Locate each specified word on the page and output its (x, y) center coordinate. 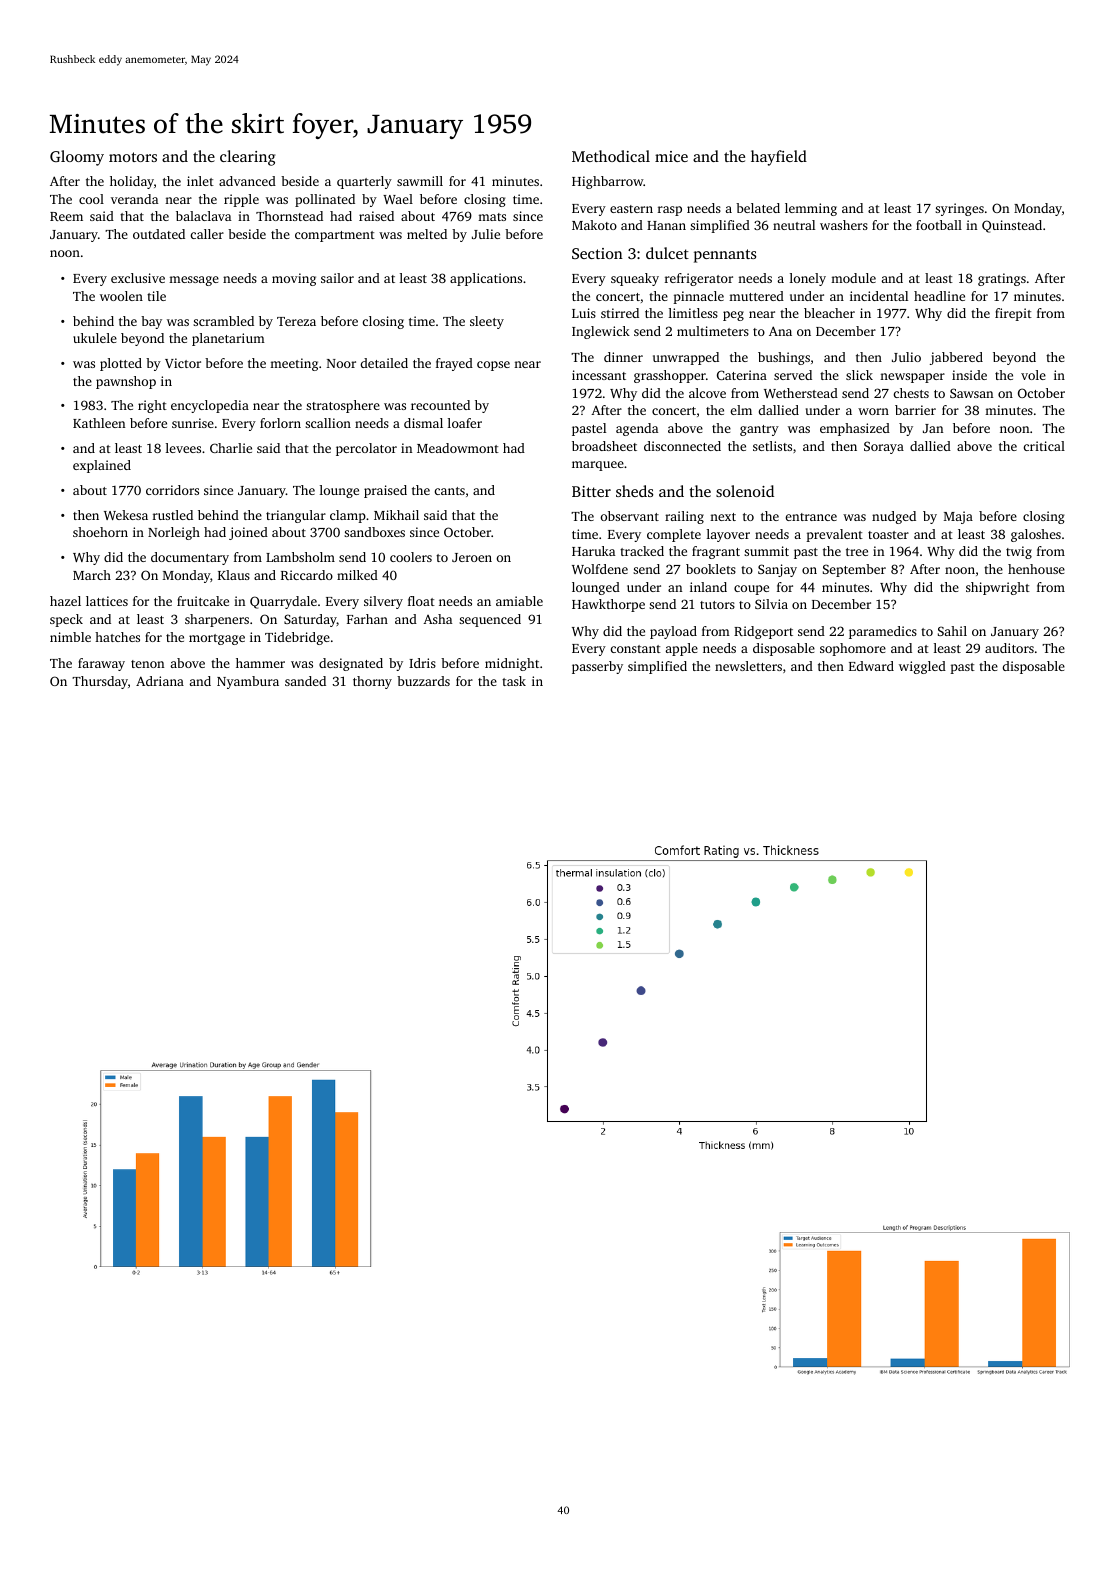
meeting (294, 364)
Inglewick (601, 332)
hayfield (779, 158)
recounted (440, 405)
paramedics (883, 632)
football (939, 225)
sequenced (490, 620)
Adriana (160, 681)
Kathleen (99, 423)
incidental (879, 296)
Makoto (594, 225)
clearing (247, 158)
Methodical (611, 156)
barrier (915, 410)
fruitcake (203, 601)
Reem (66, 216)
